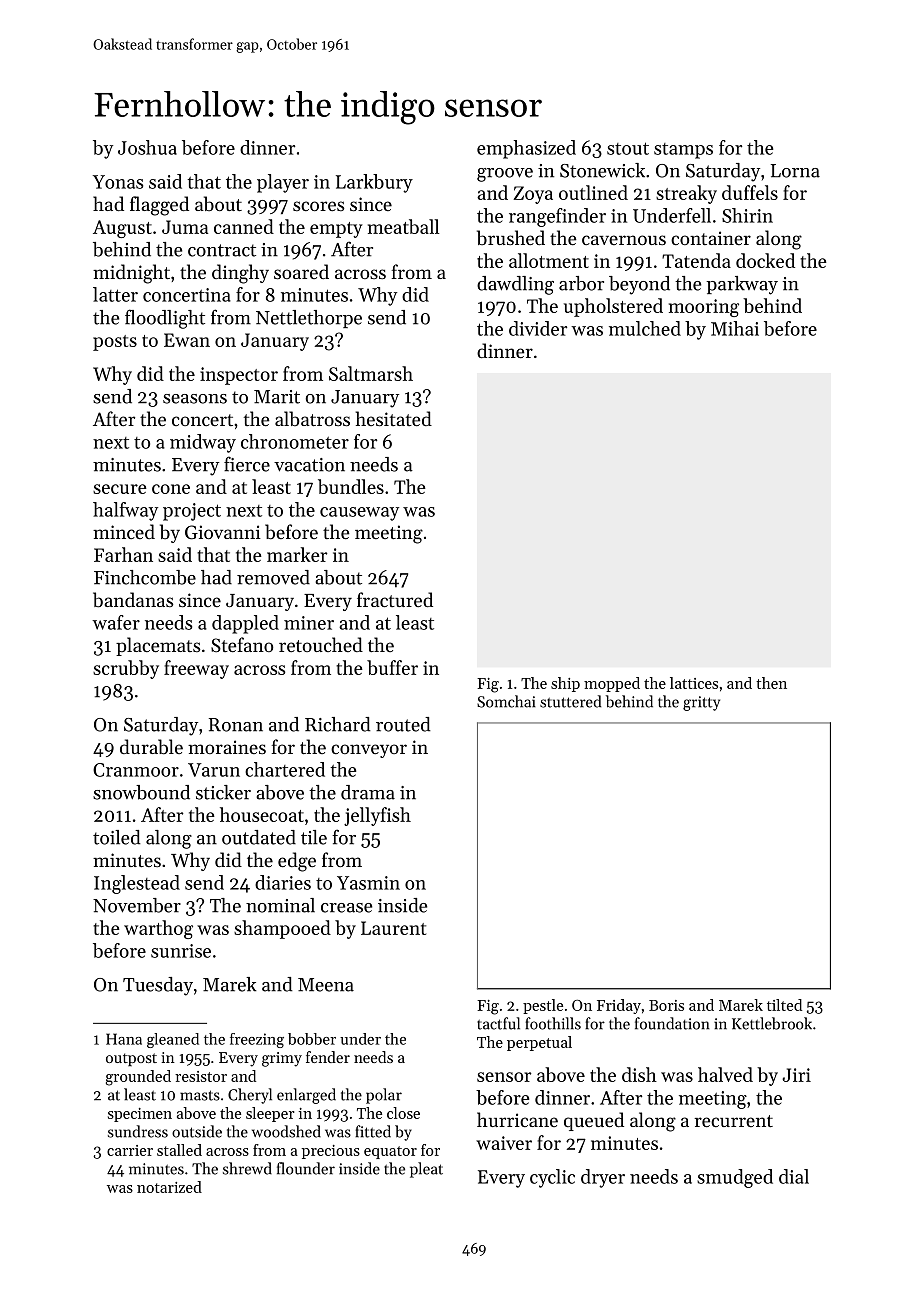 The image size is (924, 1314). What do you see at coordinates (543, 1006) in the screenshot?
I see `pestle` at bounding box center [543, 1006].
